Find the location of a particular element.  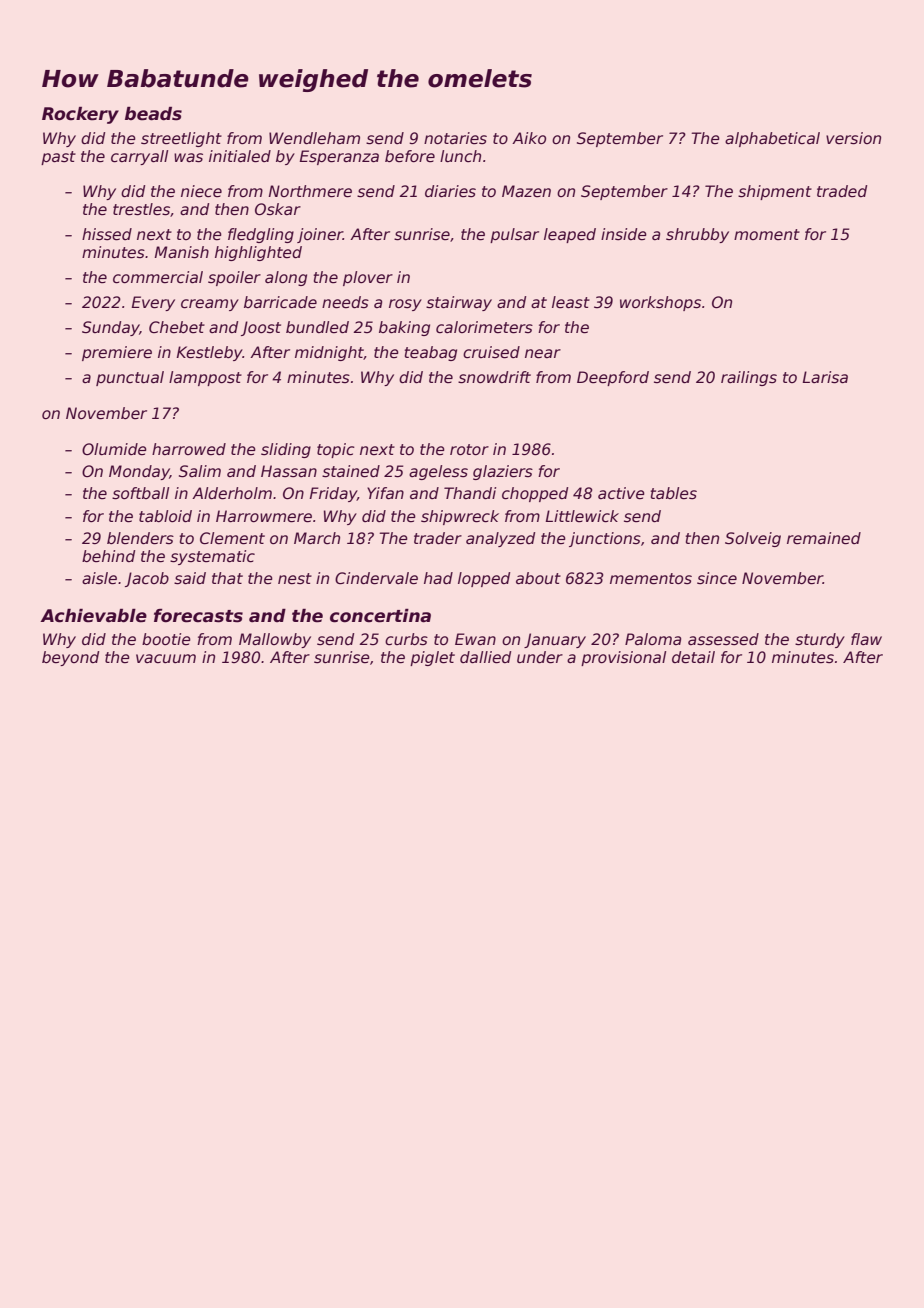

since is located at coordinates (717, 578).
